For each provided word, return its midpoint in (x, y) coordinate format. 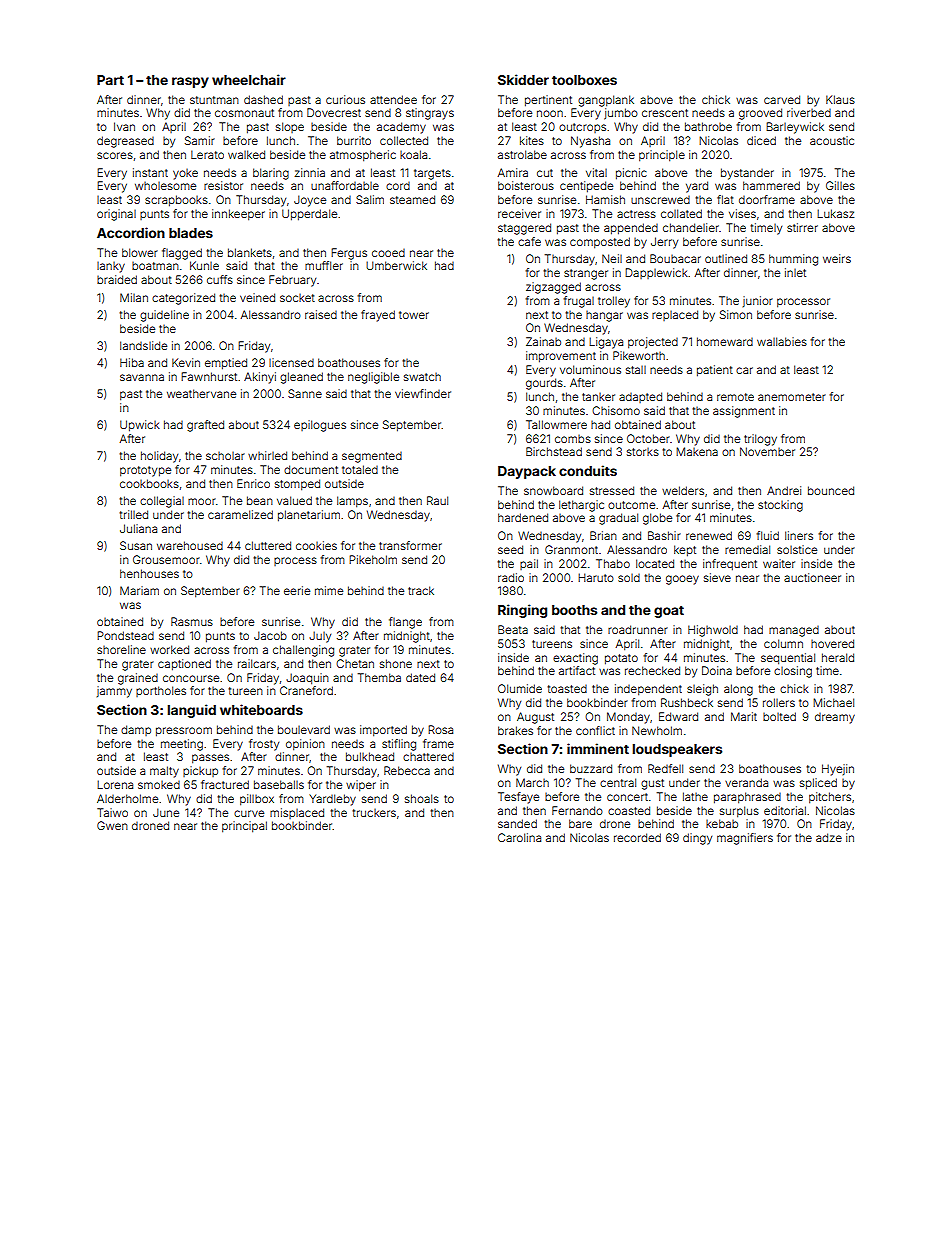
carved (782, 99)
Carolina (519, 837)
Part (110, 80)
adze (829, 837)
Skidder (523, 79)
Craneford (306, 690)
